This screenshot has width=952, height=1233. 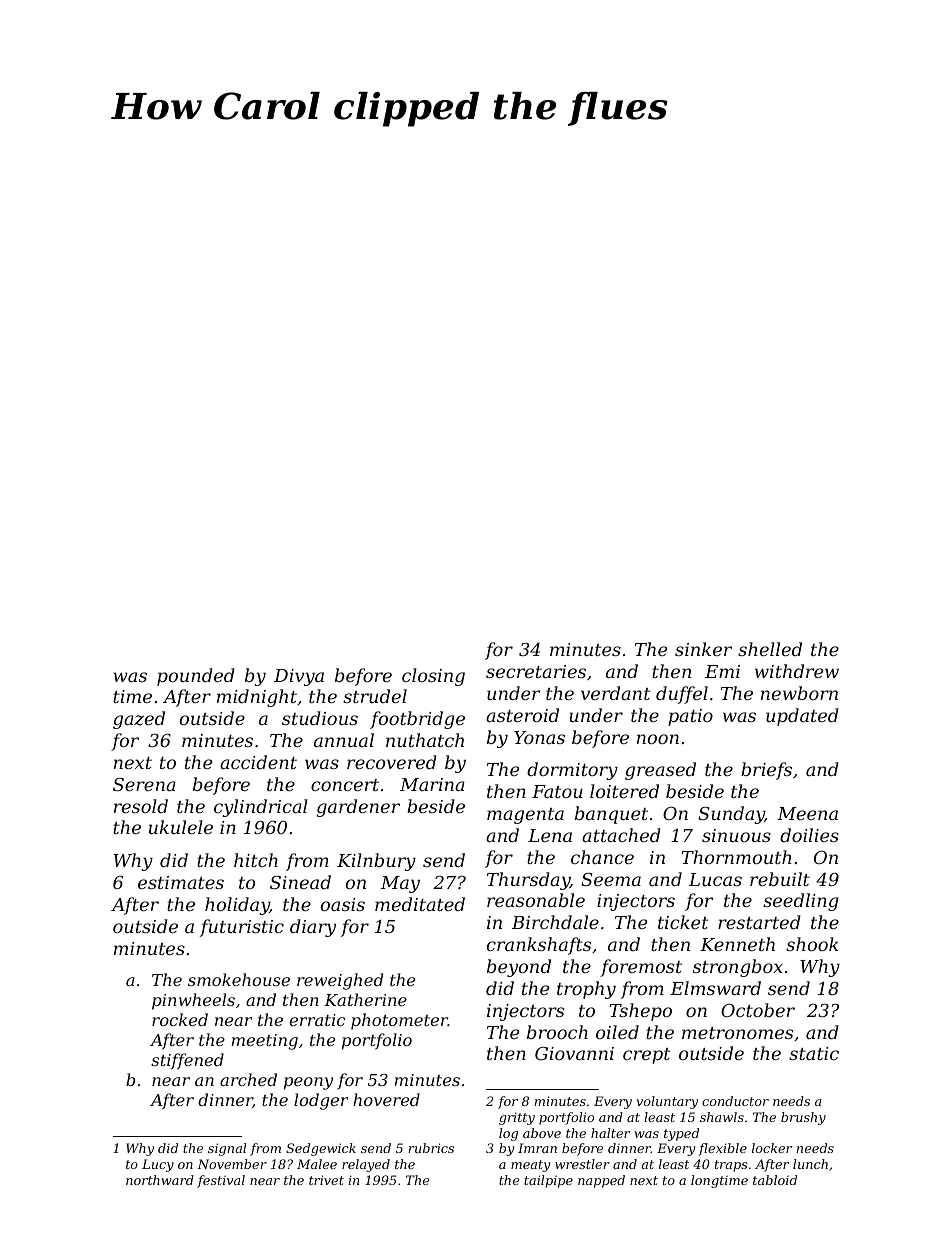 I want to click on Lucas, so click(x=715, y=879).
